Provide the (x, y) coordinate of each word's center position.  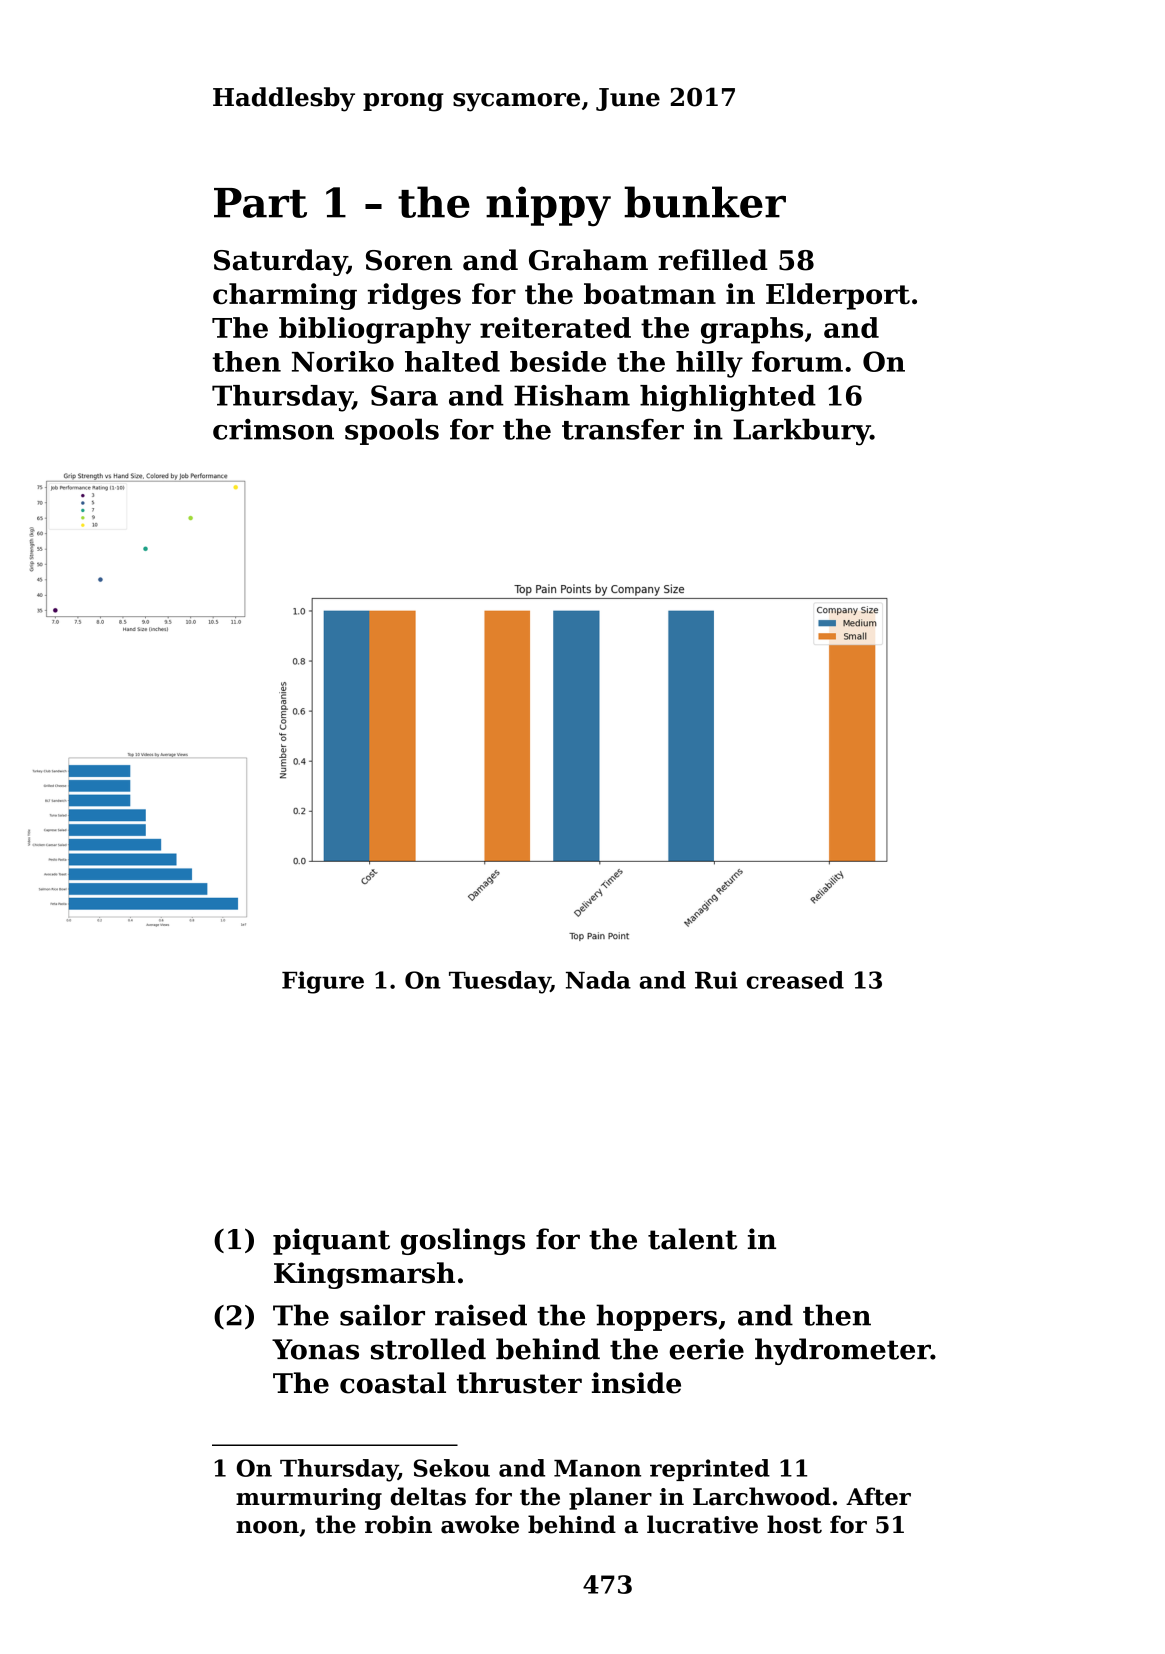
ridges (414, 296)
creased (795, 980)
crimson (273, 429)
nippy (548, 206)
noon (267, 1527)
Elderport (838, 296)
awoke (480, 1524)
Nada (598, 980)
